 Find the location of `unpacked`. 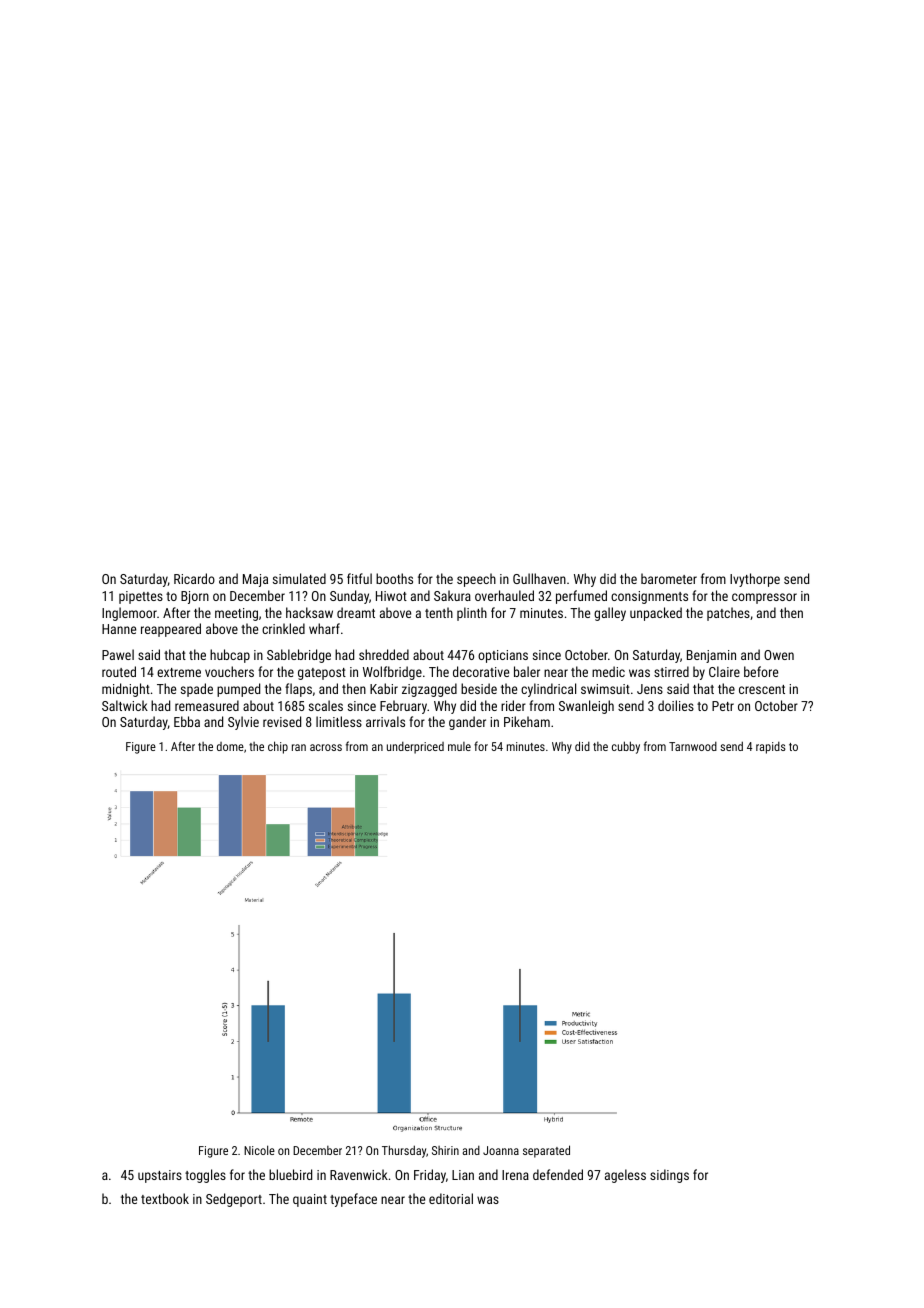

unpacked is located at coordinates (656, 614).
